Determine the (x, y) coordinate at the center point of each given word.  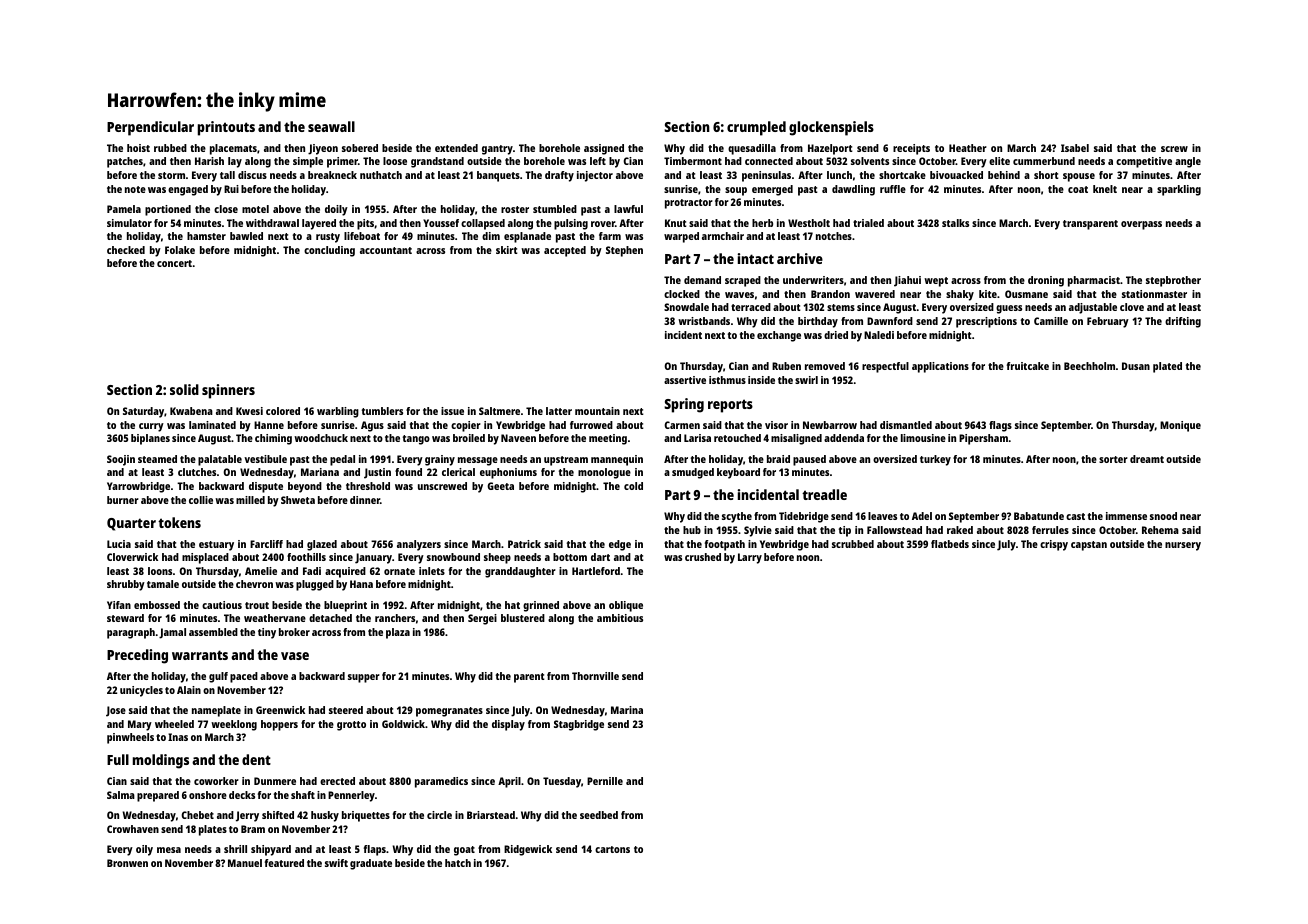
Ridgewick (528, 850)
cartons (612, 849)
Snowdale (686, 307)
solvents (870, 161)
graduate (371, 864)
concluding (329, 251)
